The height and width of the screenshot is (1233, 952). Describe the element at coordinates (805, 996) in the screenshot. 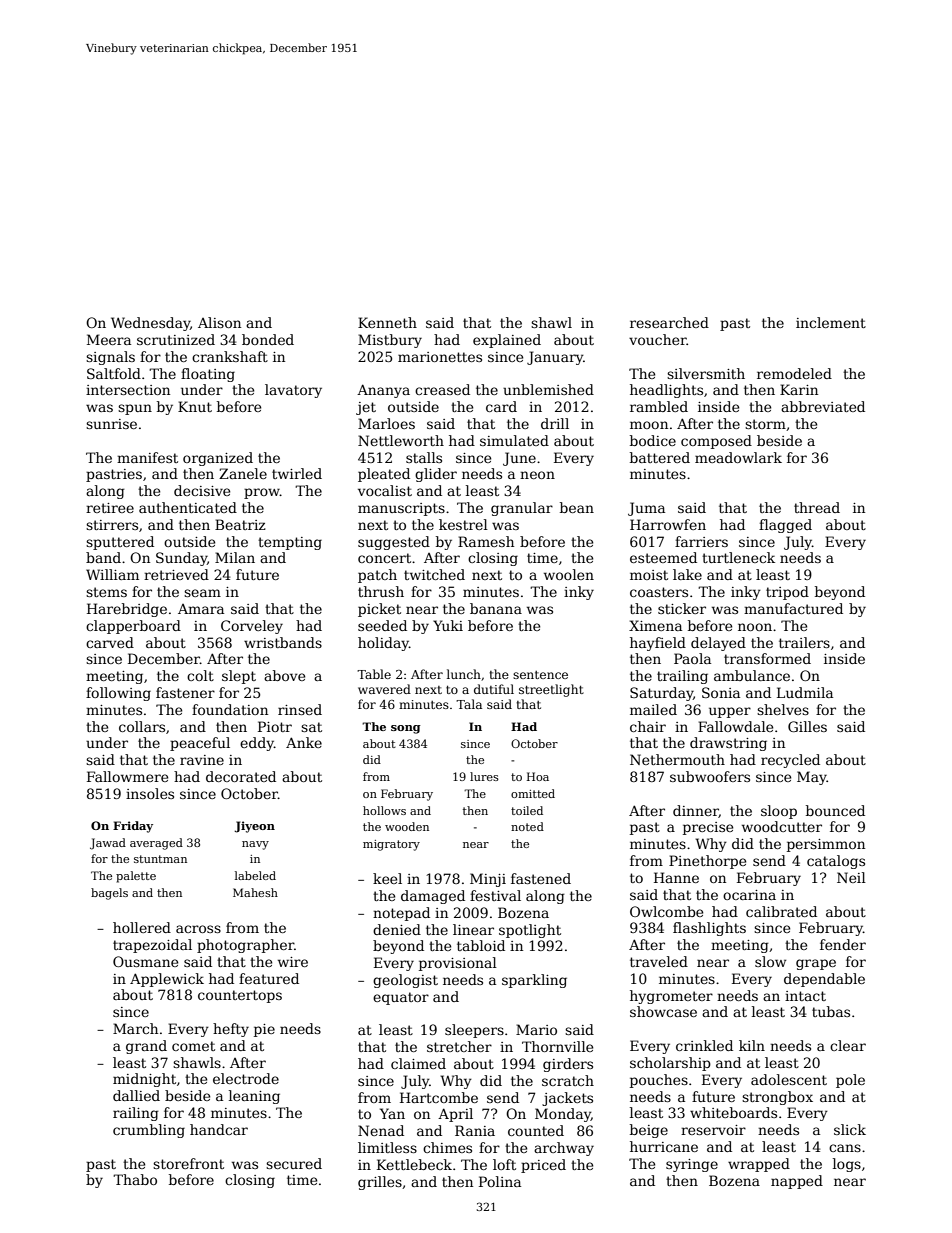

I see `intact` at that location.
